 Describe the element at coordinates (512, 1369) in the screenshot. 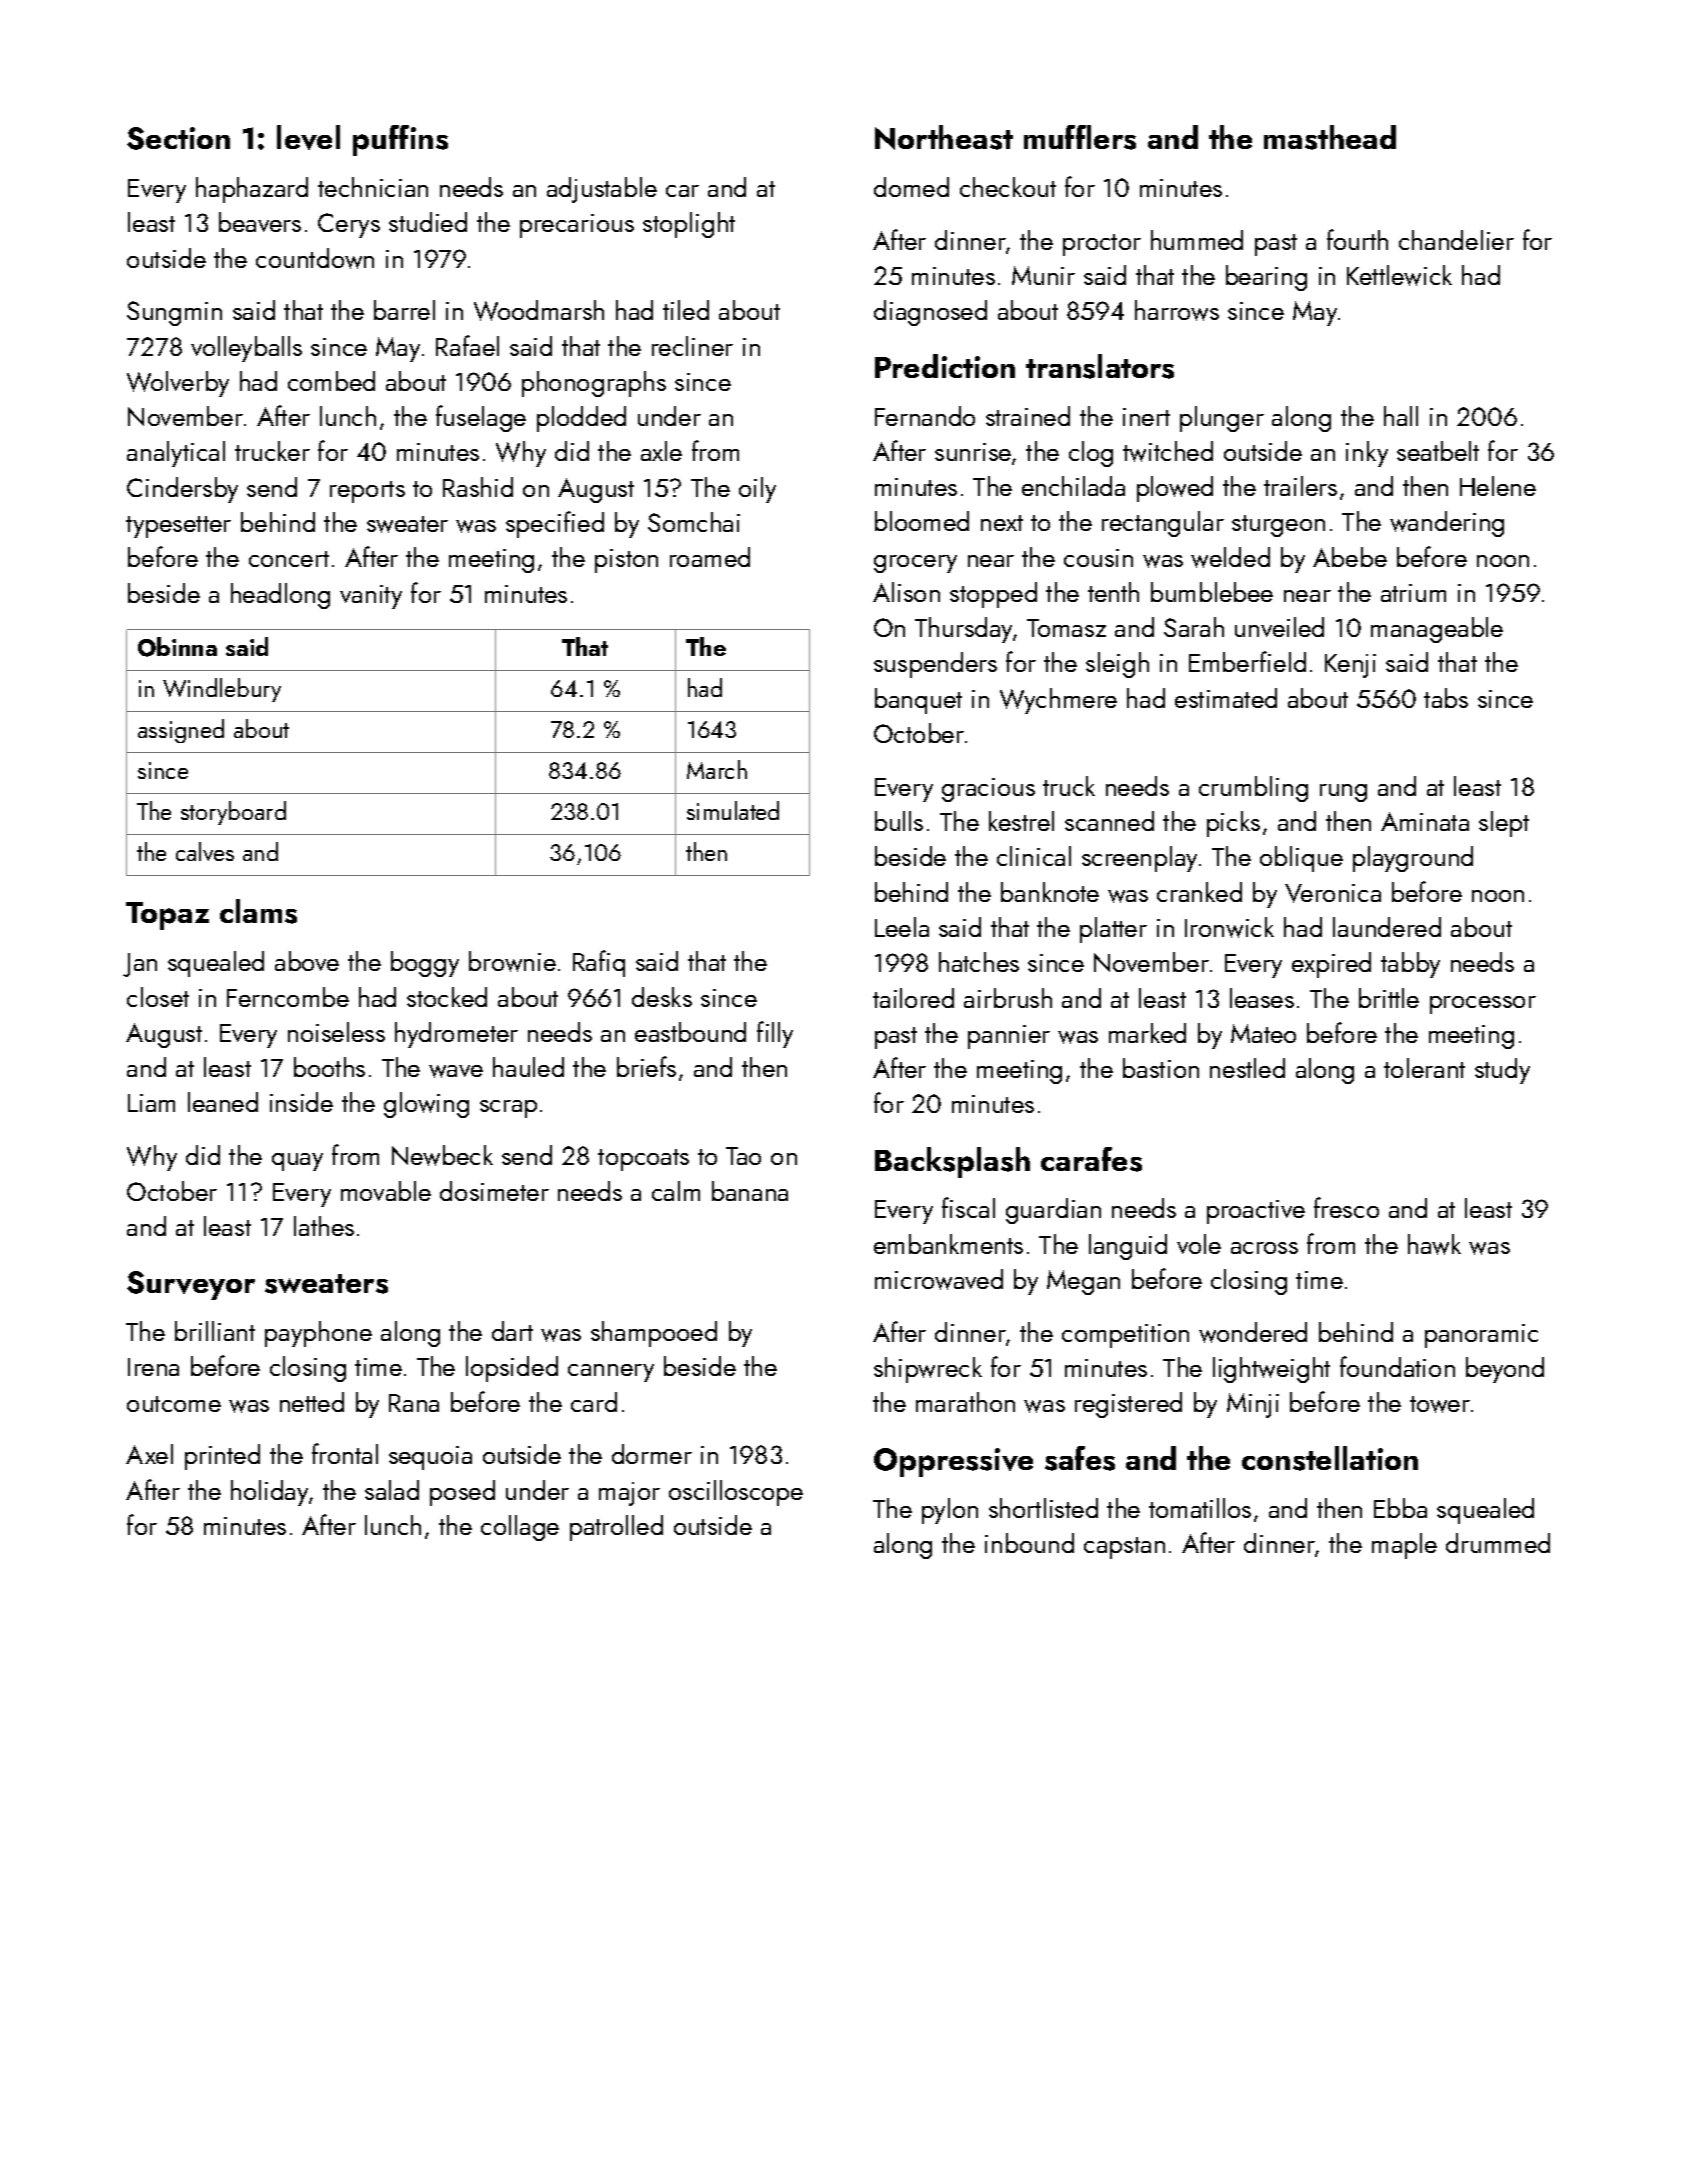

I see `lopsided` at that location.
